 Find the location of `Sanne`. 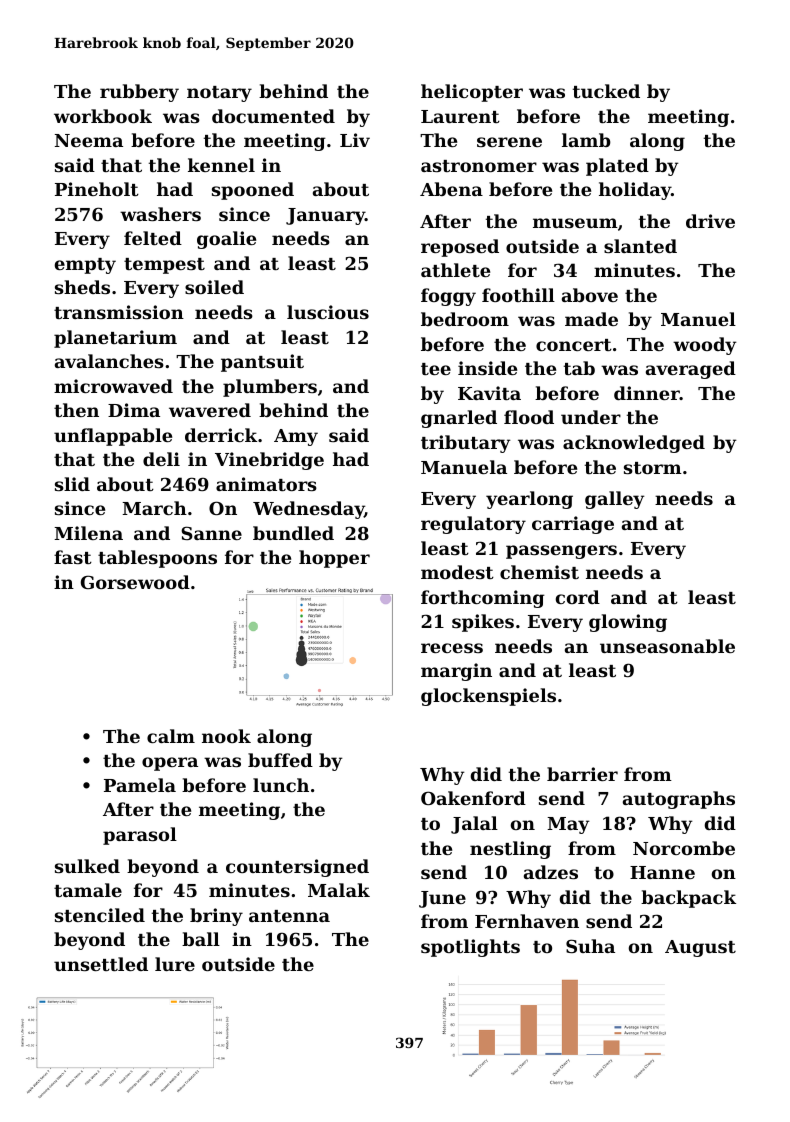

Sanne is located at coordinates (211, 533).
